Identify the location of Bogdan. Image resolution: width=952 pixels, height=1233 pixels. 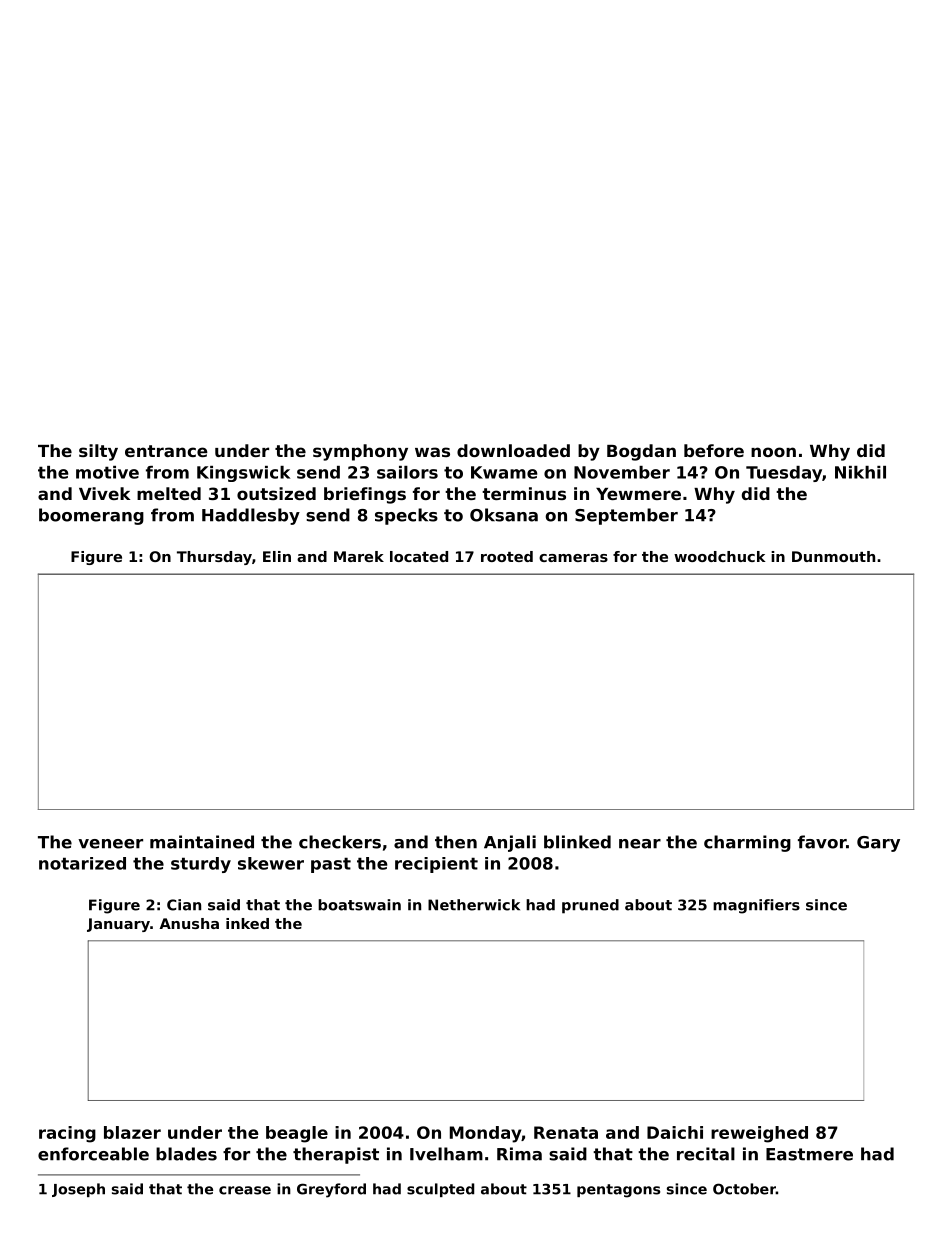
(641, 452).
